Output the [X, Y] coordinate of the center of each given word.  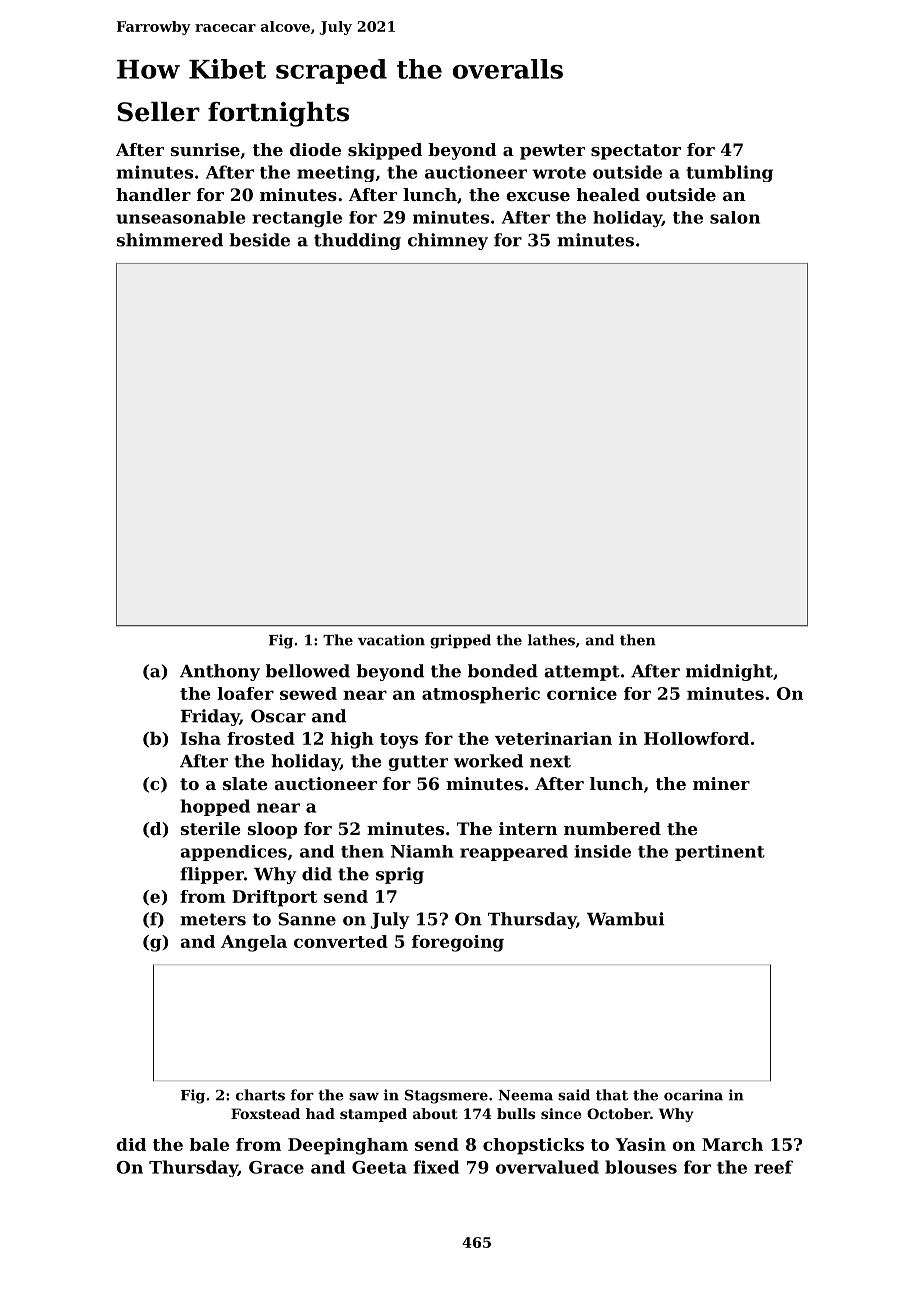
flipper [212, 875]
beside [259, 240]
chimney [448, 241]
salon [735, 217]
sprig [400, 875]
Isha [201, 738]
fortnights [278, 114]
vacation [391, 640]
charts [260, 1095]
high [352, 740]
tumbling [729, 173]
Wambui [625, 919]
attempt [582, 673]
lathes [551, 640]
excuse [538, 196]
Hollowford [696, 738]
